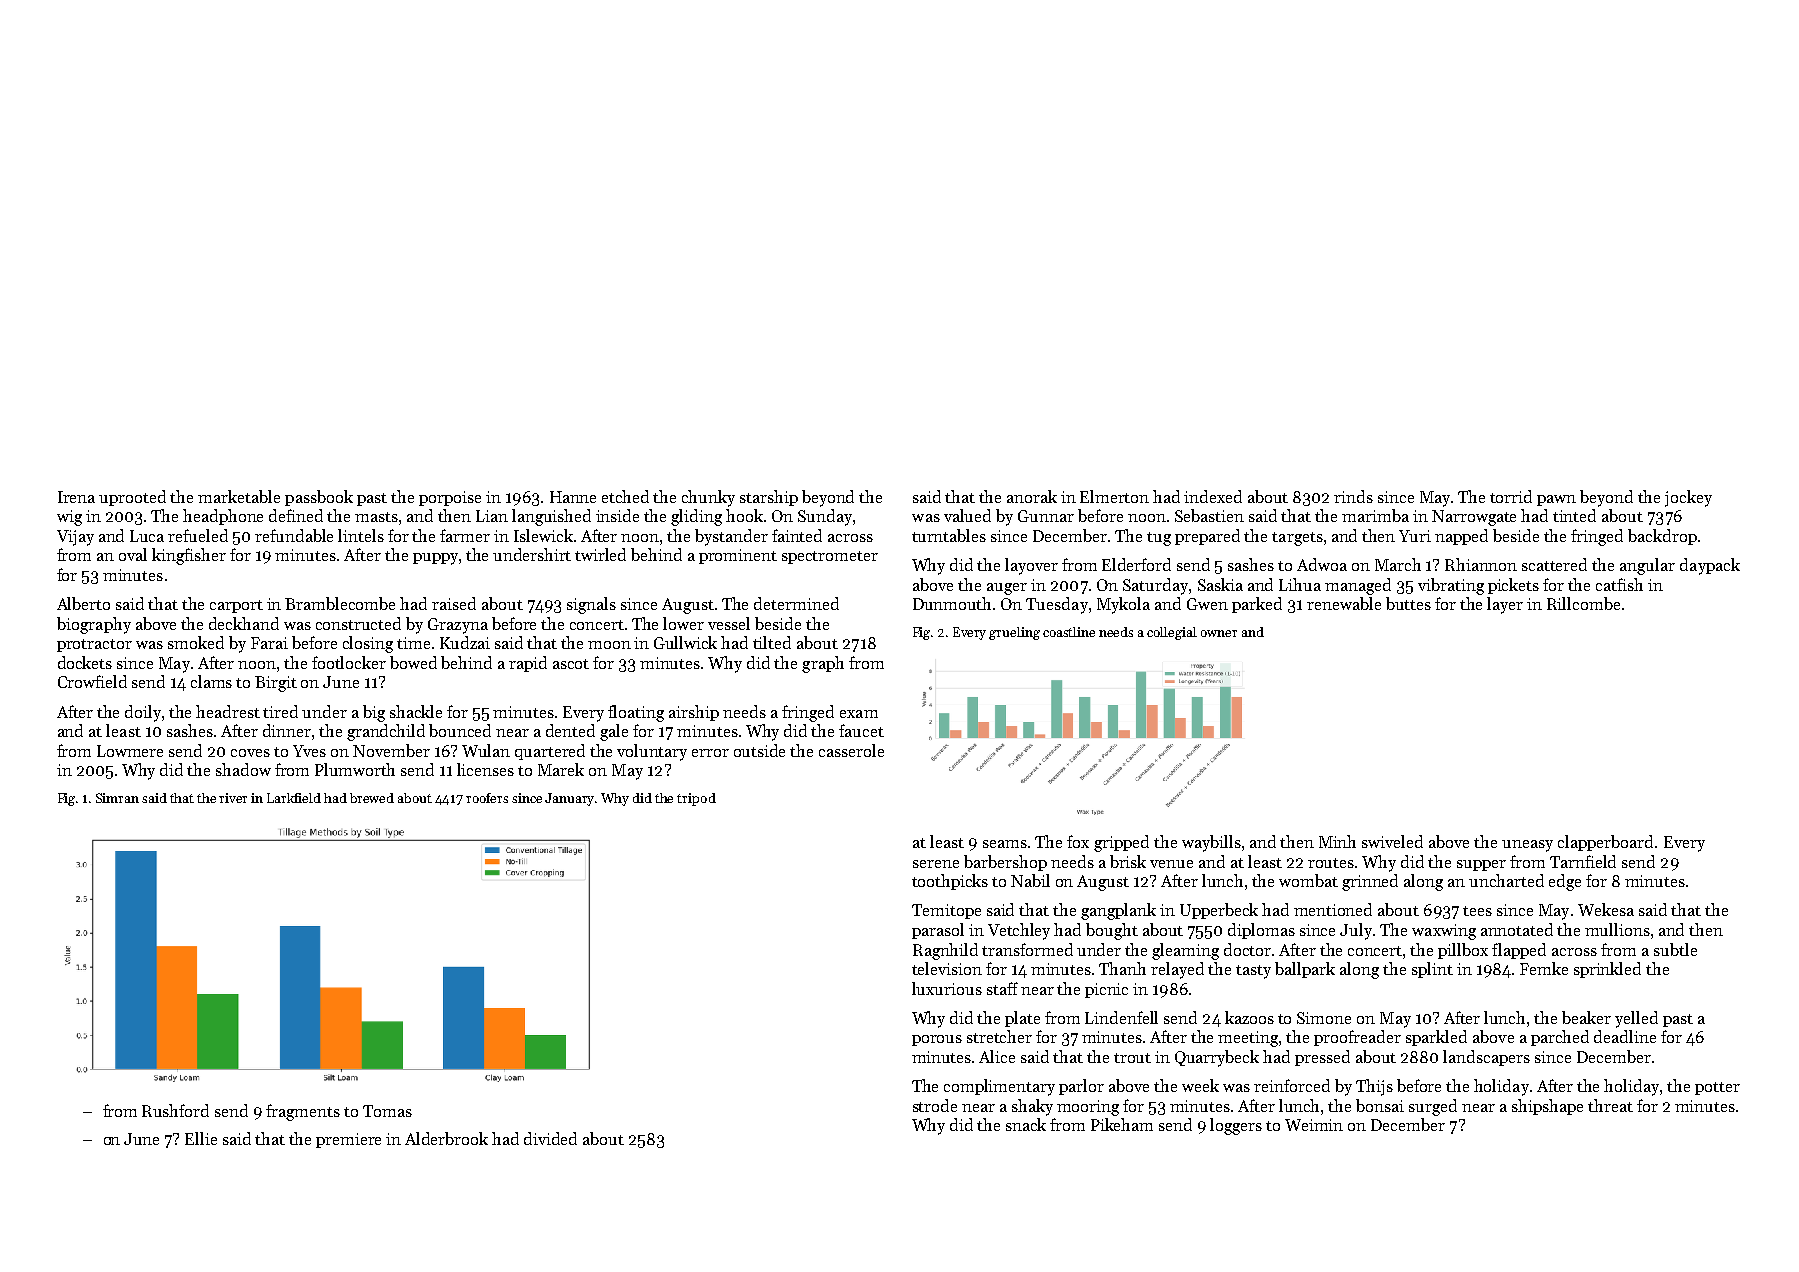 The image size is (1799, 1272). Describe the element at coordinates (1026, 1124) in the image. I see `snack` at that location.
